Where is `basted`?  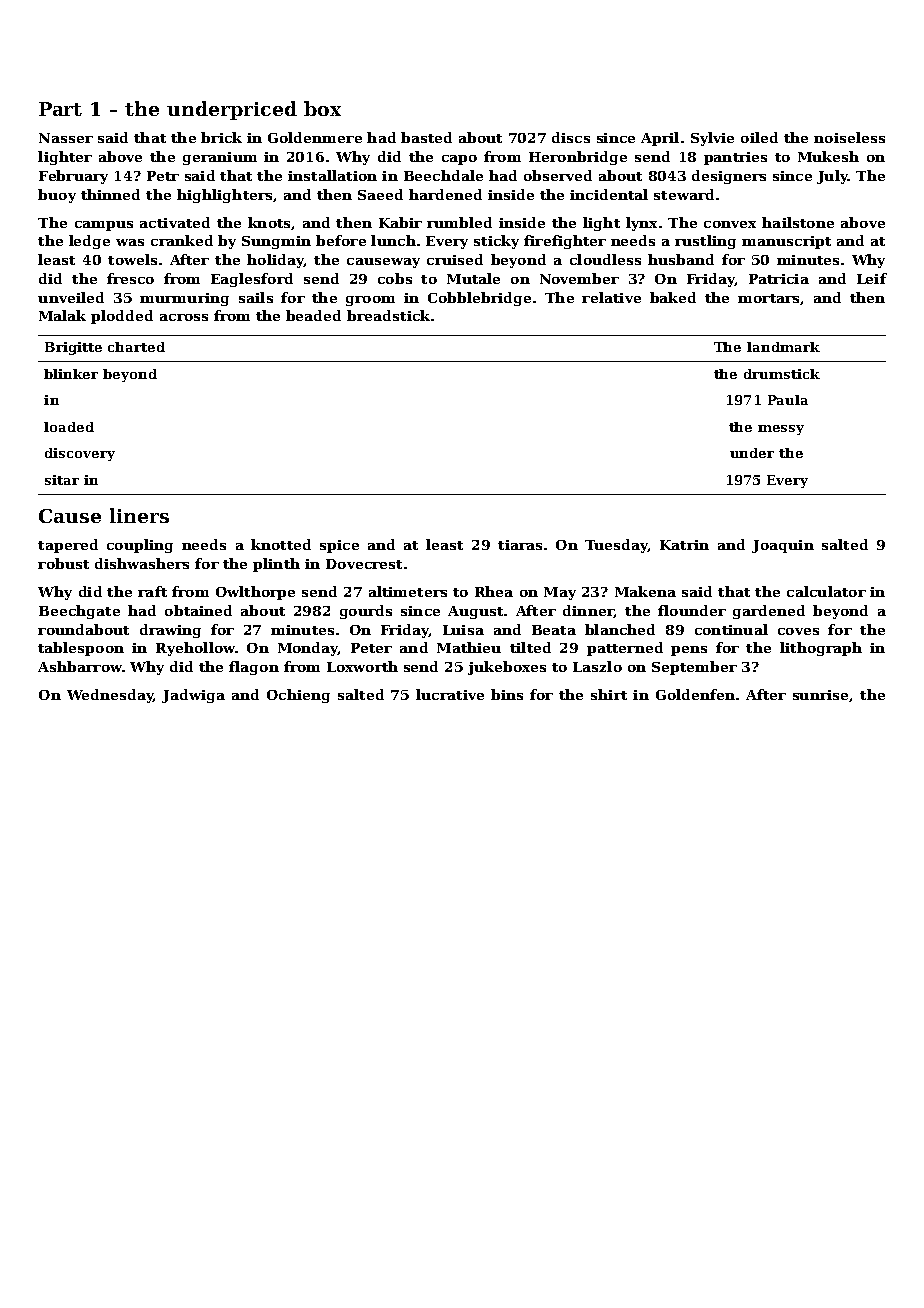 basted is located at coordinates (426, 137).
